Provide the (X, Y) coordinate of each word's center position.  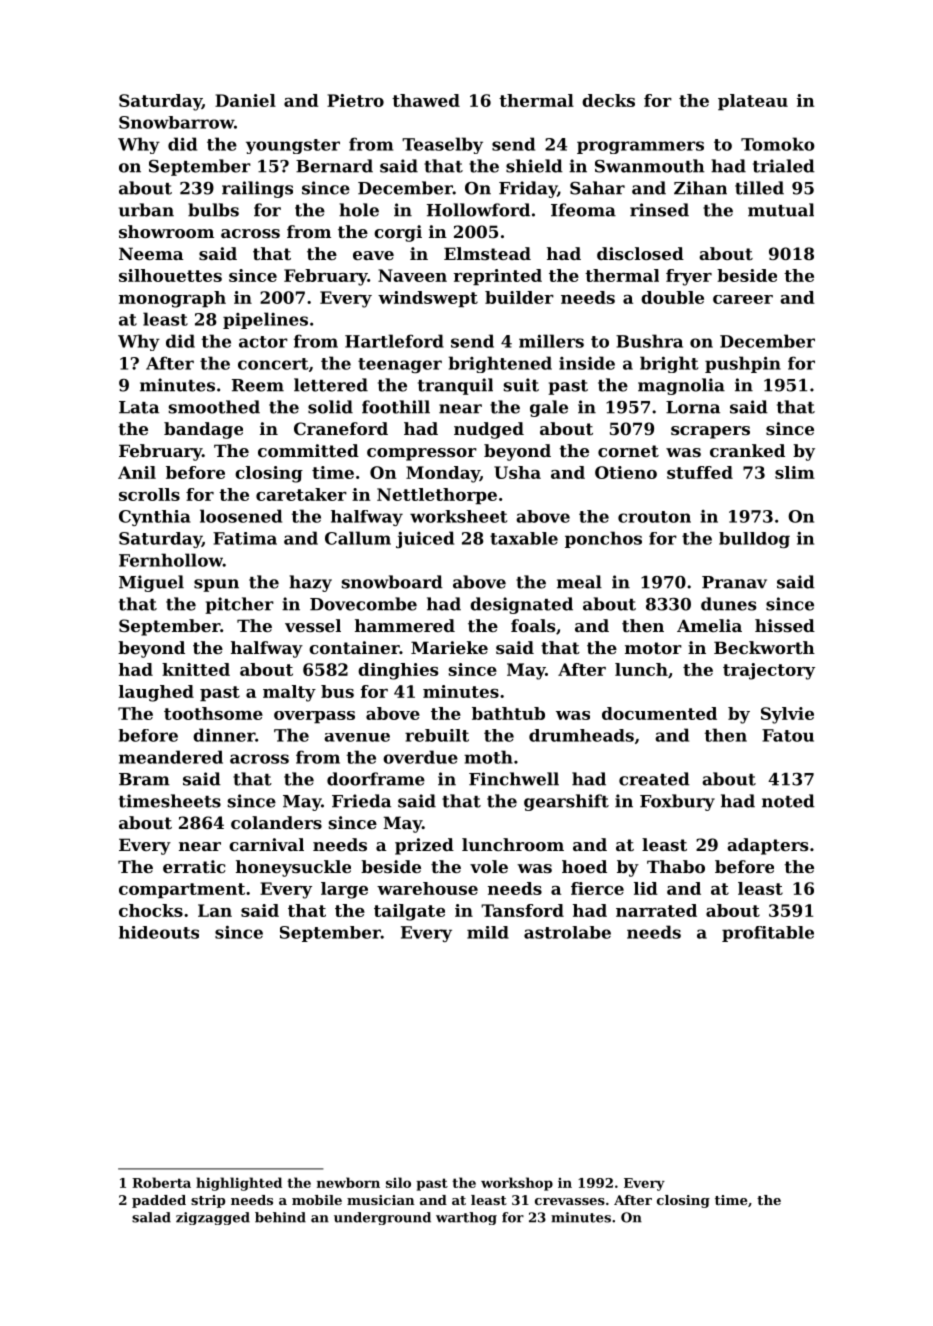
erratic (194, 866)
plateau (753, 102)
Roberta (161, 1182)
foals (533, 625)
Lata (139, 407)
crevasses (570, 1201)
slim (795, 472)
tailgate (409, 912)
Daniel (245, 100)
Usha (517, 472)
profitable (768, 934)
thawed (426, 100)
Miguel (151, 583)
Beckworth (764, 647)
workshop (517, 1184)
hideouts (159, 932)
